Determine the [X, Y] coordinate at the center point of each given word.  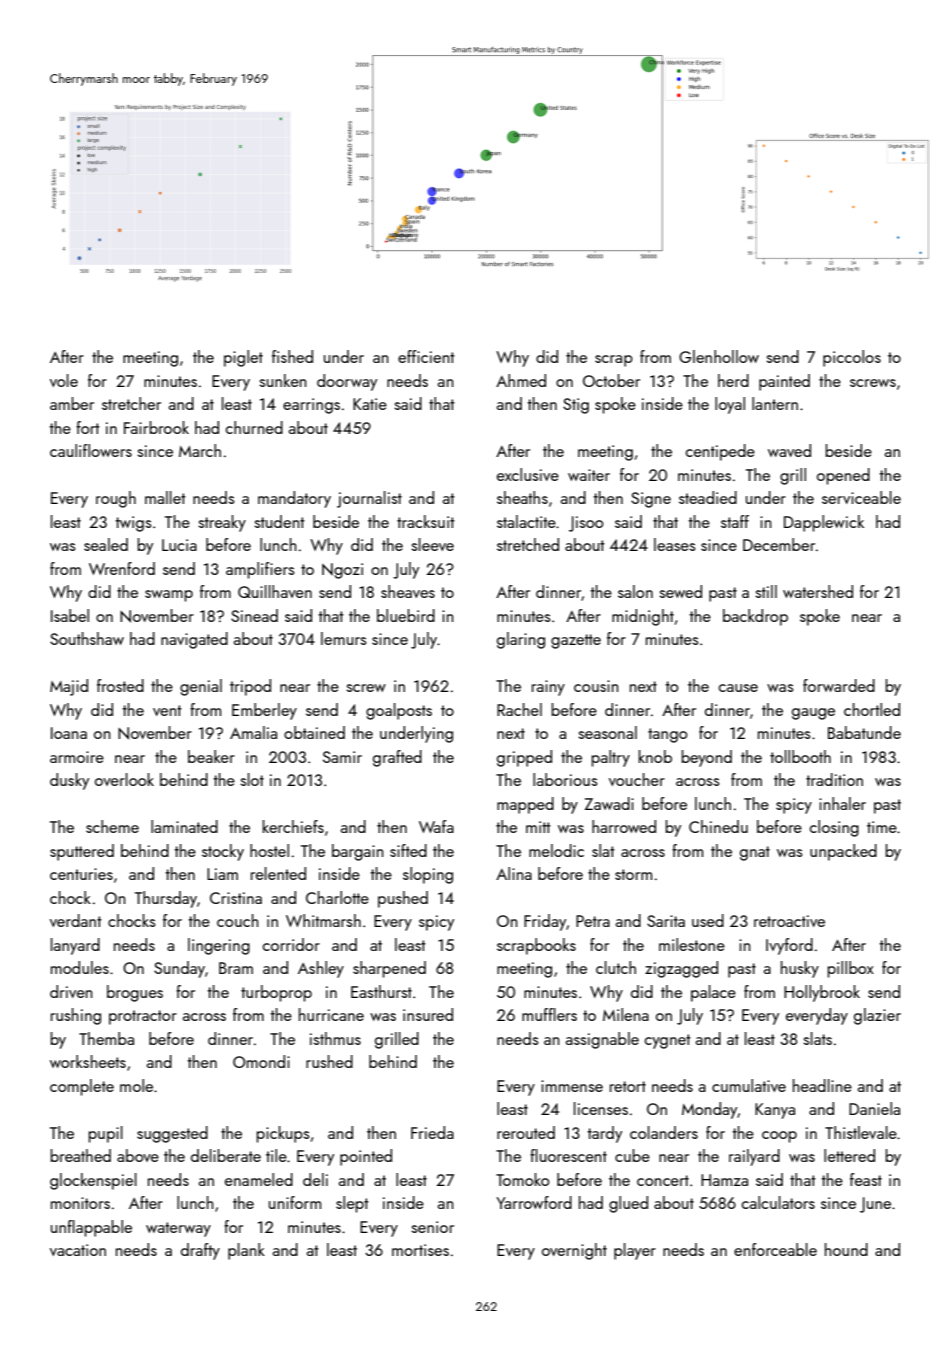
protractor [143, 1017]
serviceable [861, 497]
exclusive [528, 474]
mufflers [549, 1014]
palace [713, 993]
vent [167, 710]
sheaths [522, 497]
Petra [593, 921]
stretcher [131, 403]
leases [675, 544]
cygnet [668, 1041]
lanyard [75, 946]
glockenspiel [93, 1181]
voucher [637, 779]
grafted [397, 758]
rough [116, 499]
